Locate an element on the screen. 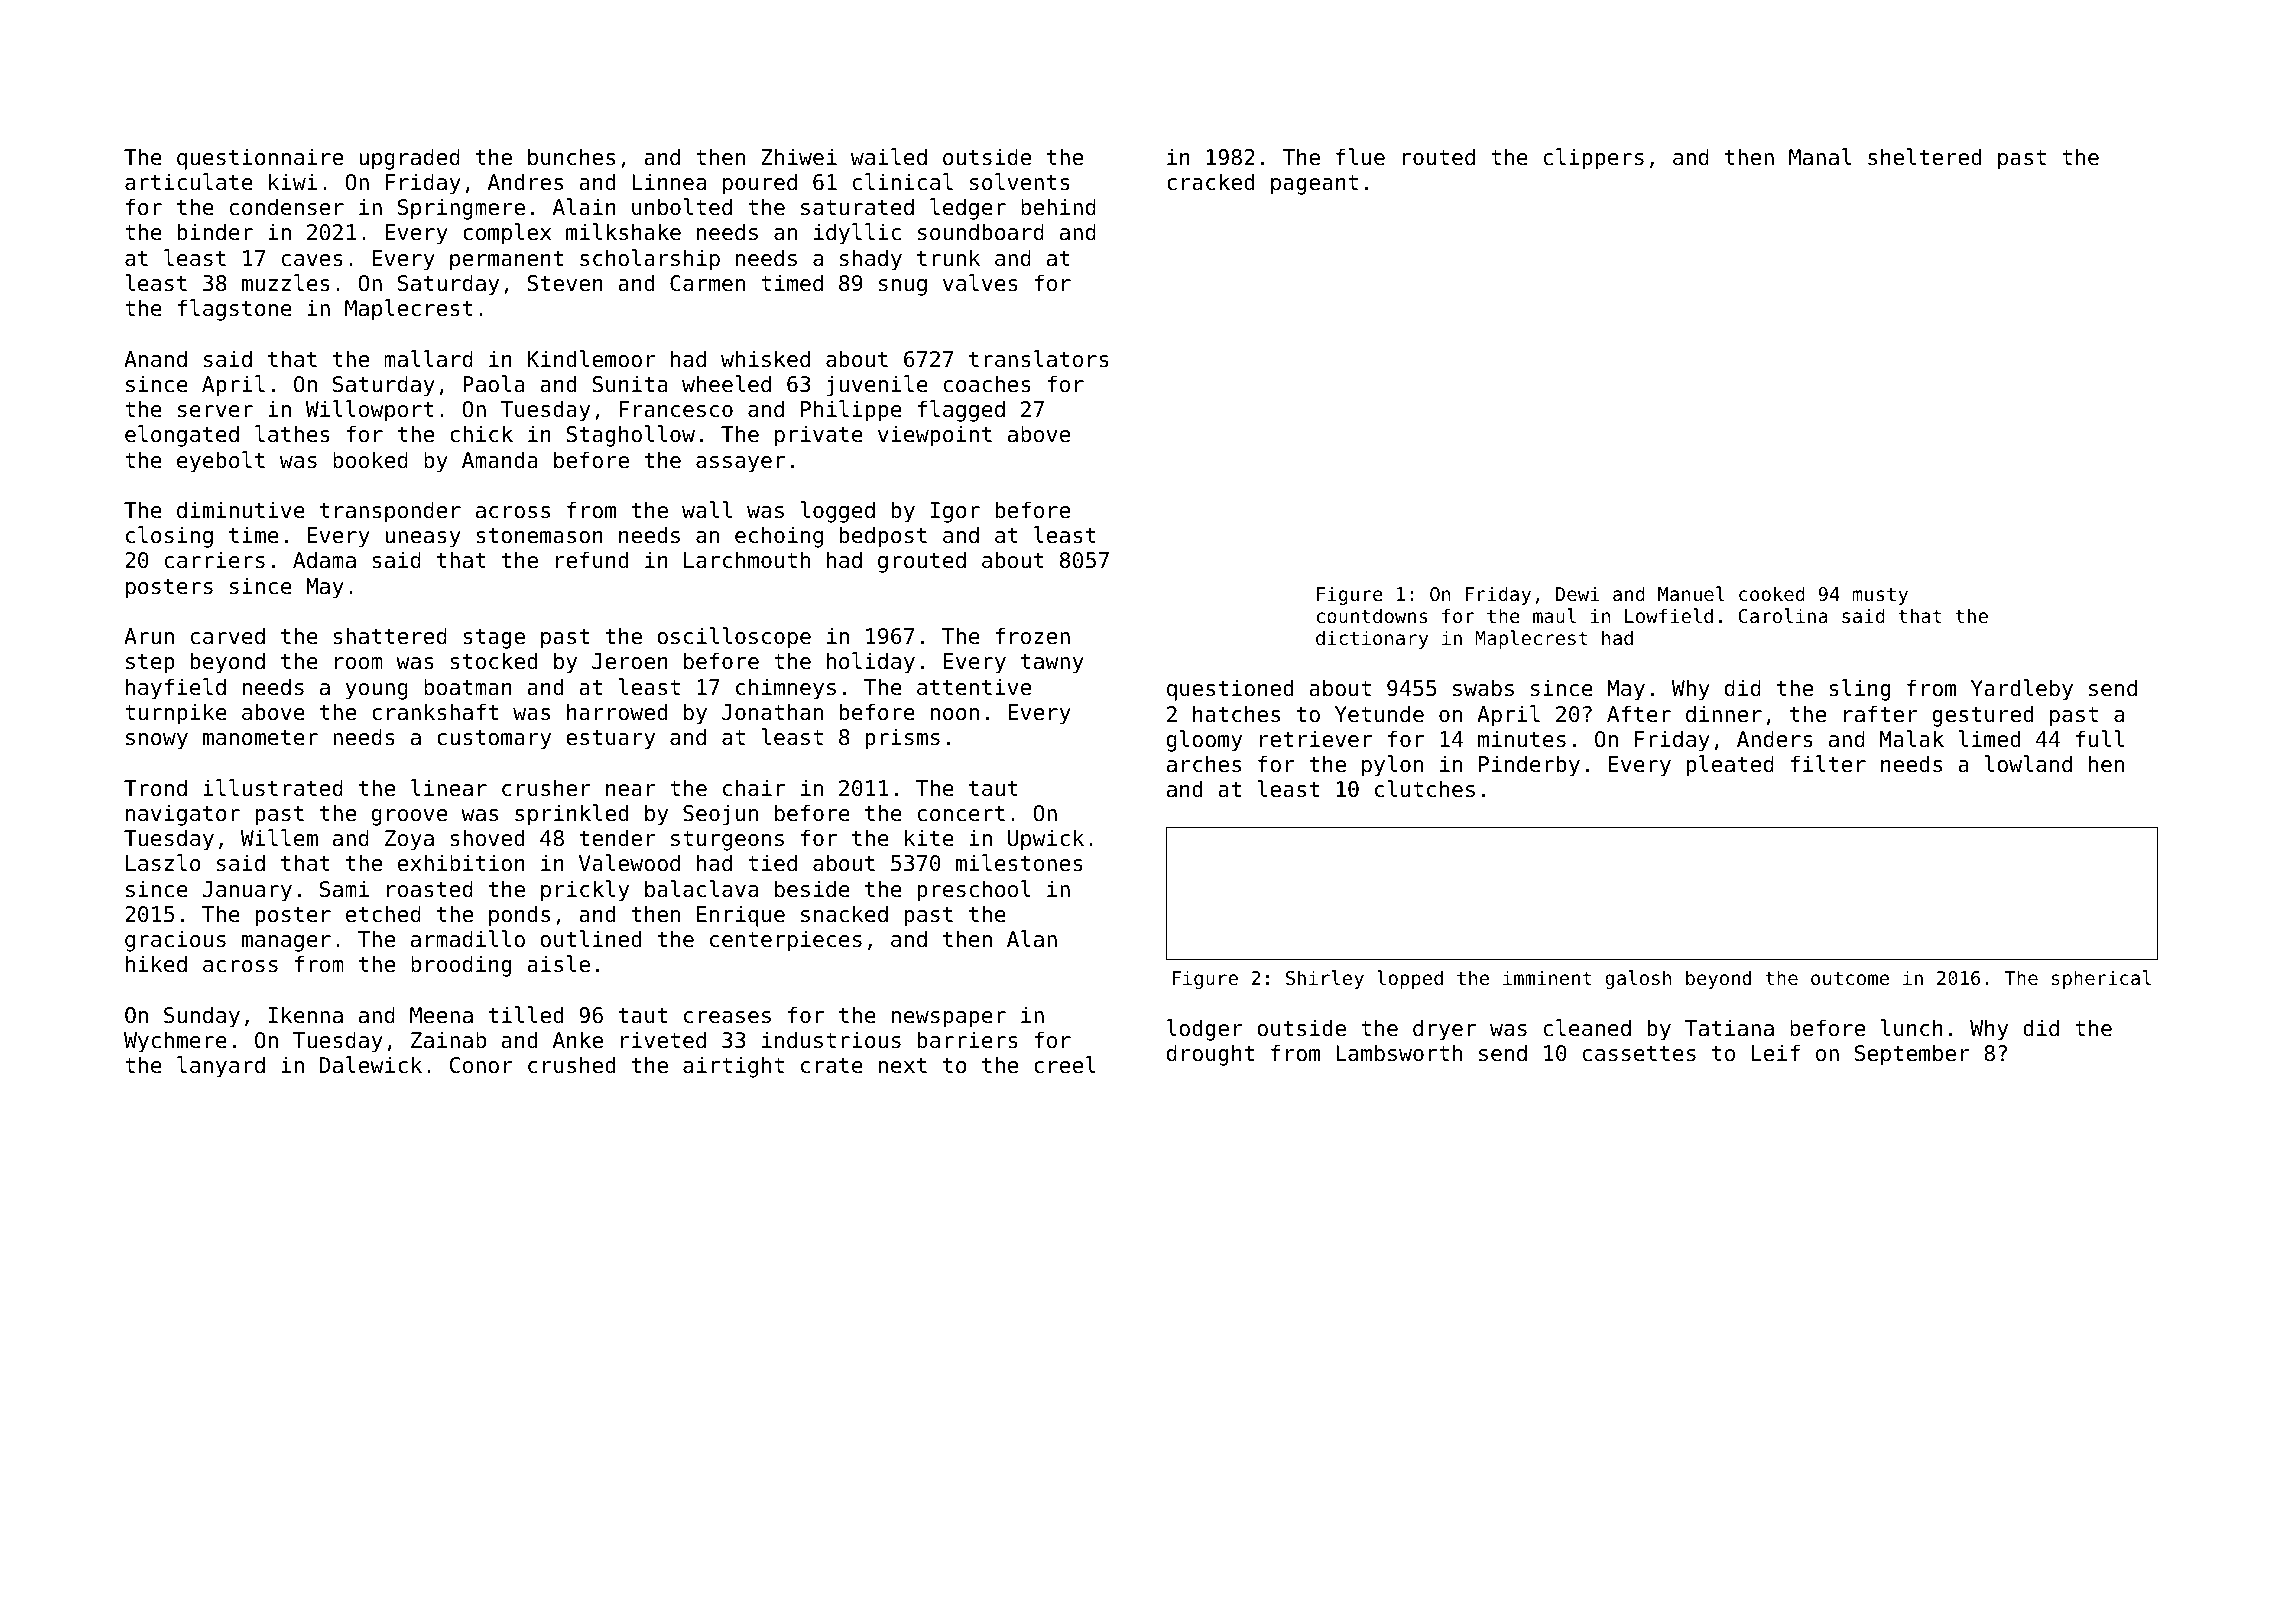  shoved is located at coordinates (487, 838).
